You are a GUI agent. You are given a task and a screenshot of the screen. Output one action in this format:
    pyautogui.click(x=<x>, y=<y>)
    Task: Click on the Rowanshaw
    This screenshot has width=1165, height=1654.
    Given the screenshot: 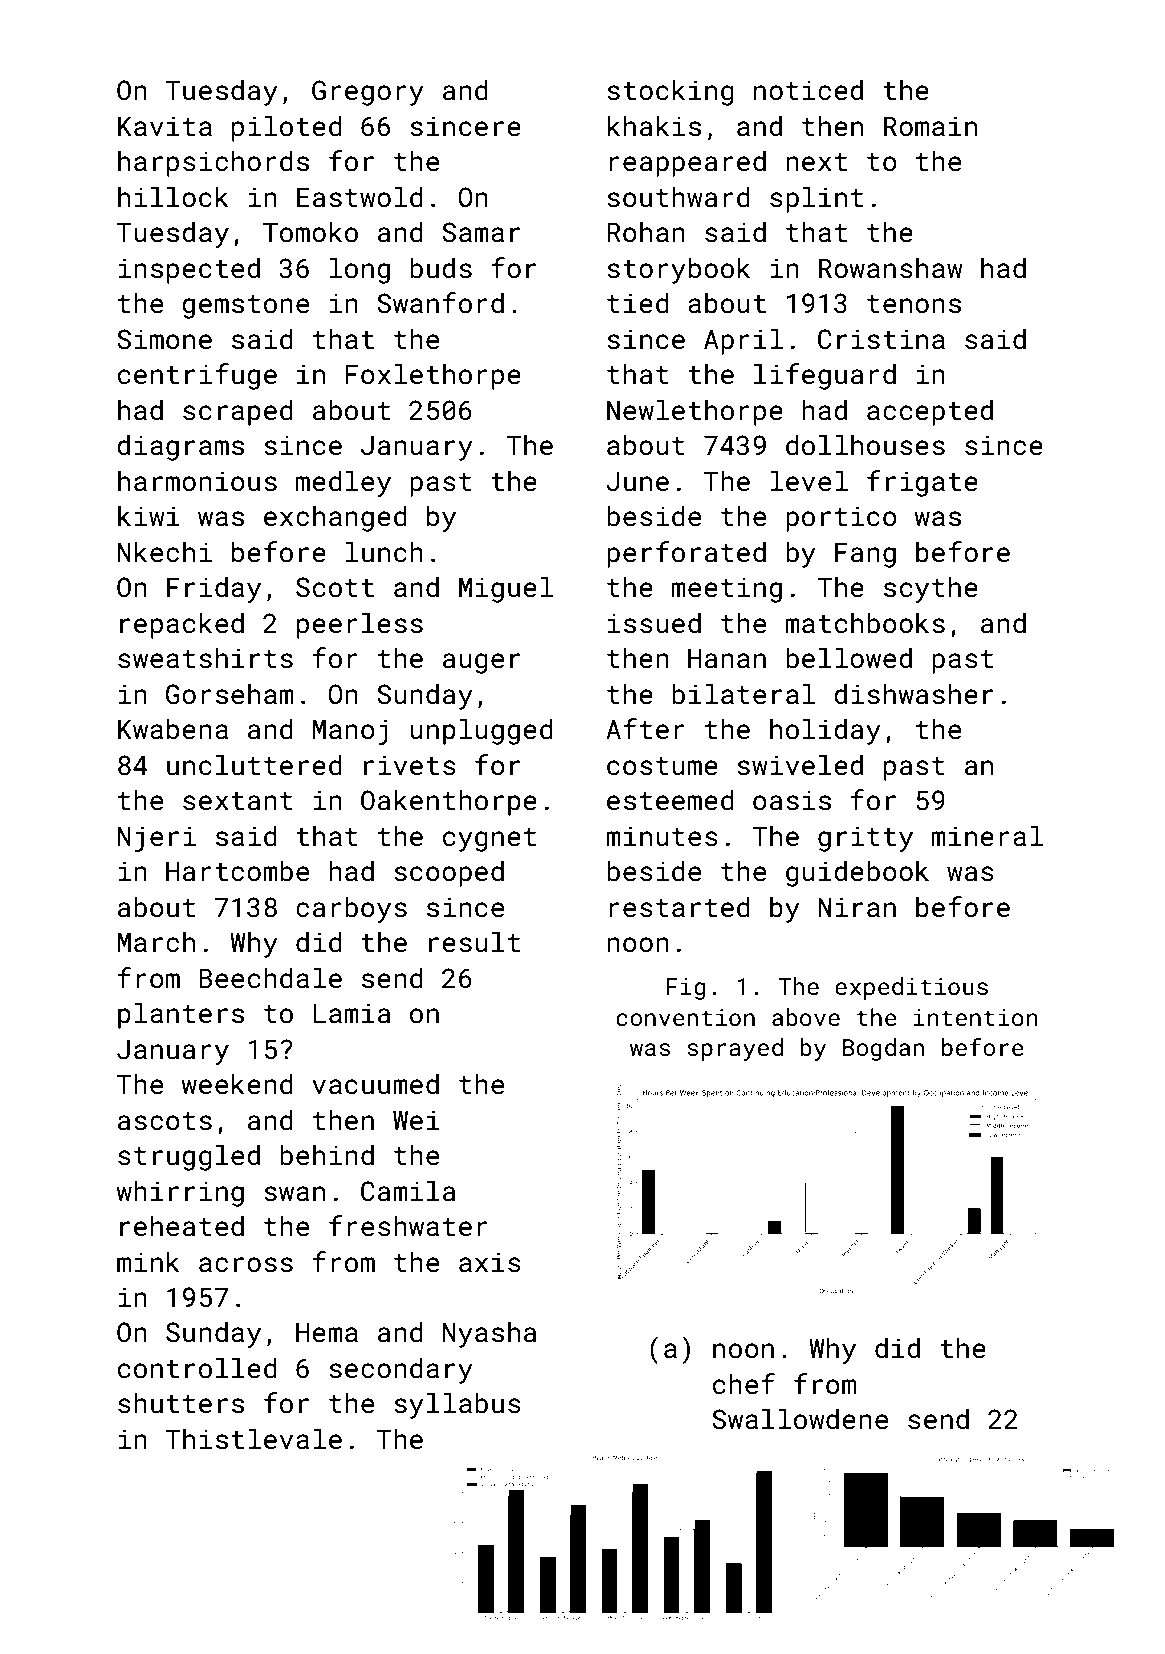 What is the action you would take?
    pyautogui.click(x=891, y=268)
